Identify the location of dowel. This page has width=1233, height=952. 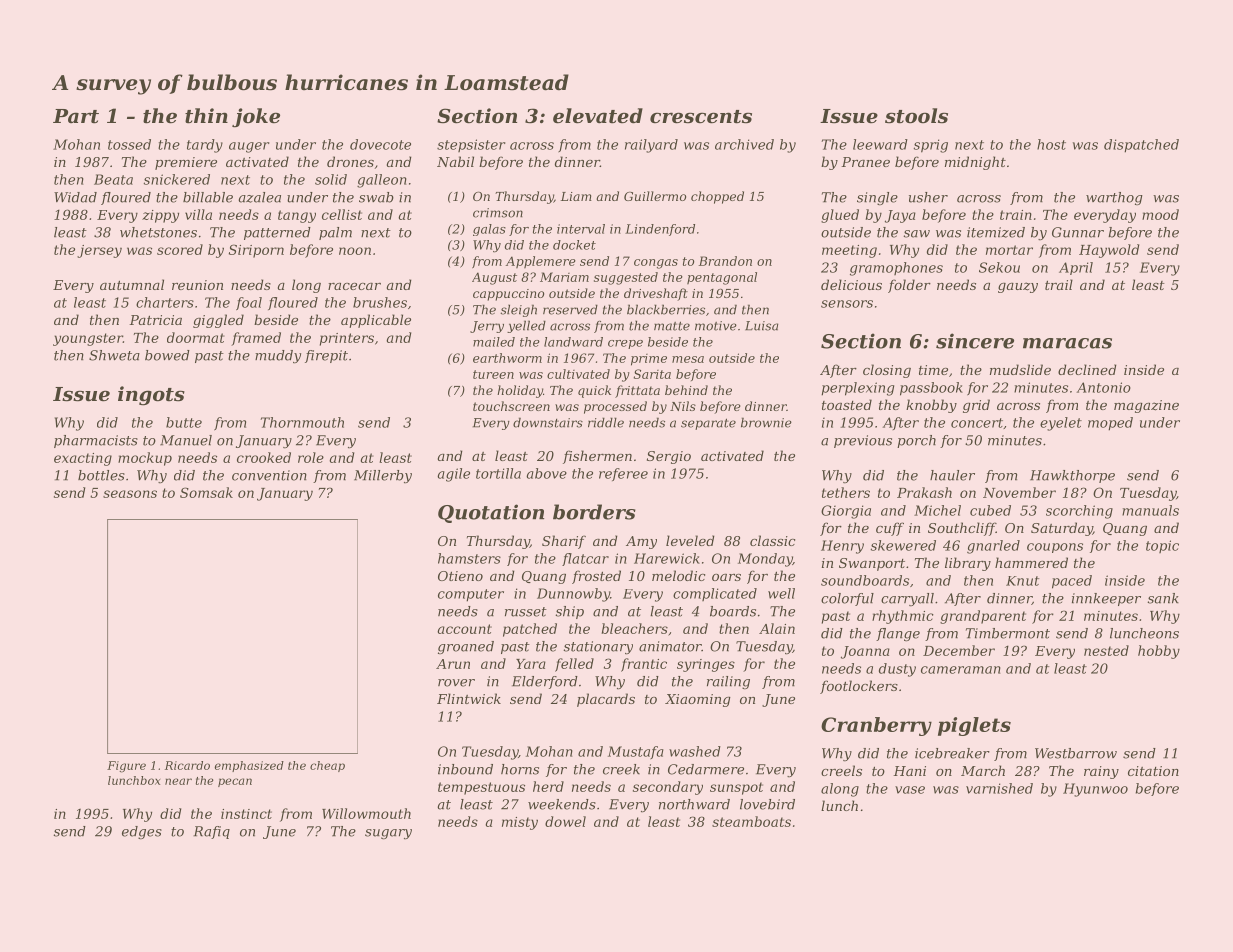
(565, 821).
